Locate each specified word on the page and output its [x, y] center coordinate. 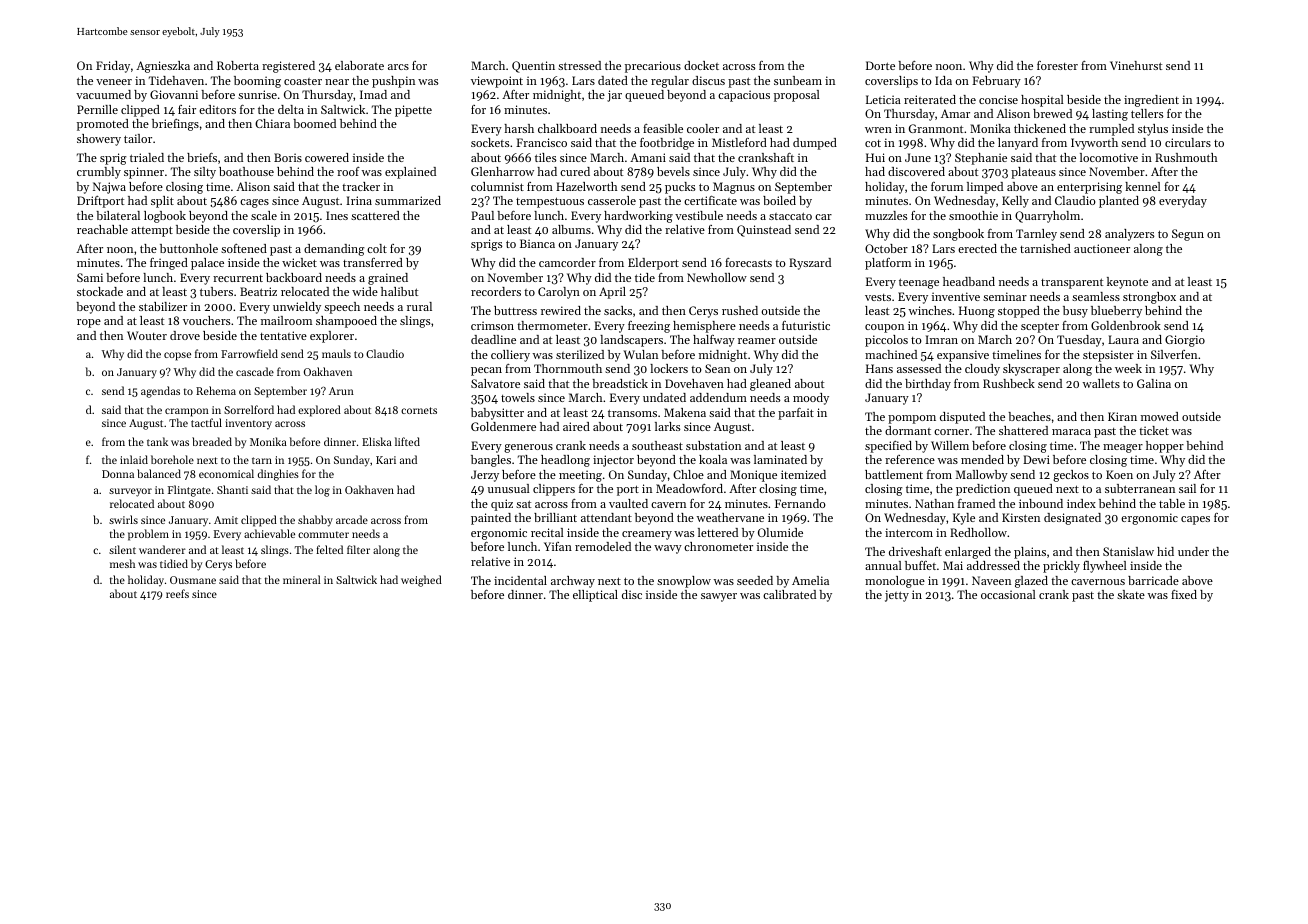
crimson [492, 325]
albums [571, 229]
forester [1057, 65]
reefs [177, 593]
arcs [398, 67]
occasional [1008, 594]
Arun [341, 391]
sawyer [719, 597]
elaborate [359, 65]
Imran [941, 339]
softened [244, 248]
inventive [956, 296]
